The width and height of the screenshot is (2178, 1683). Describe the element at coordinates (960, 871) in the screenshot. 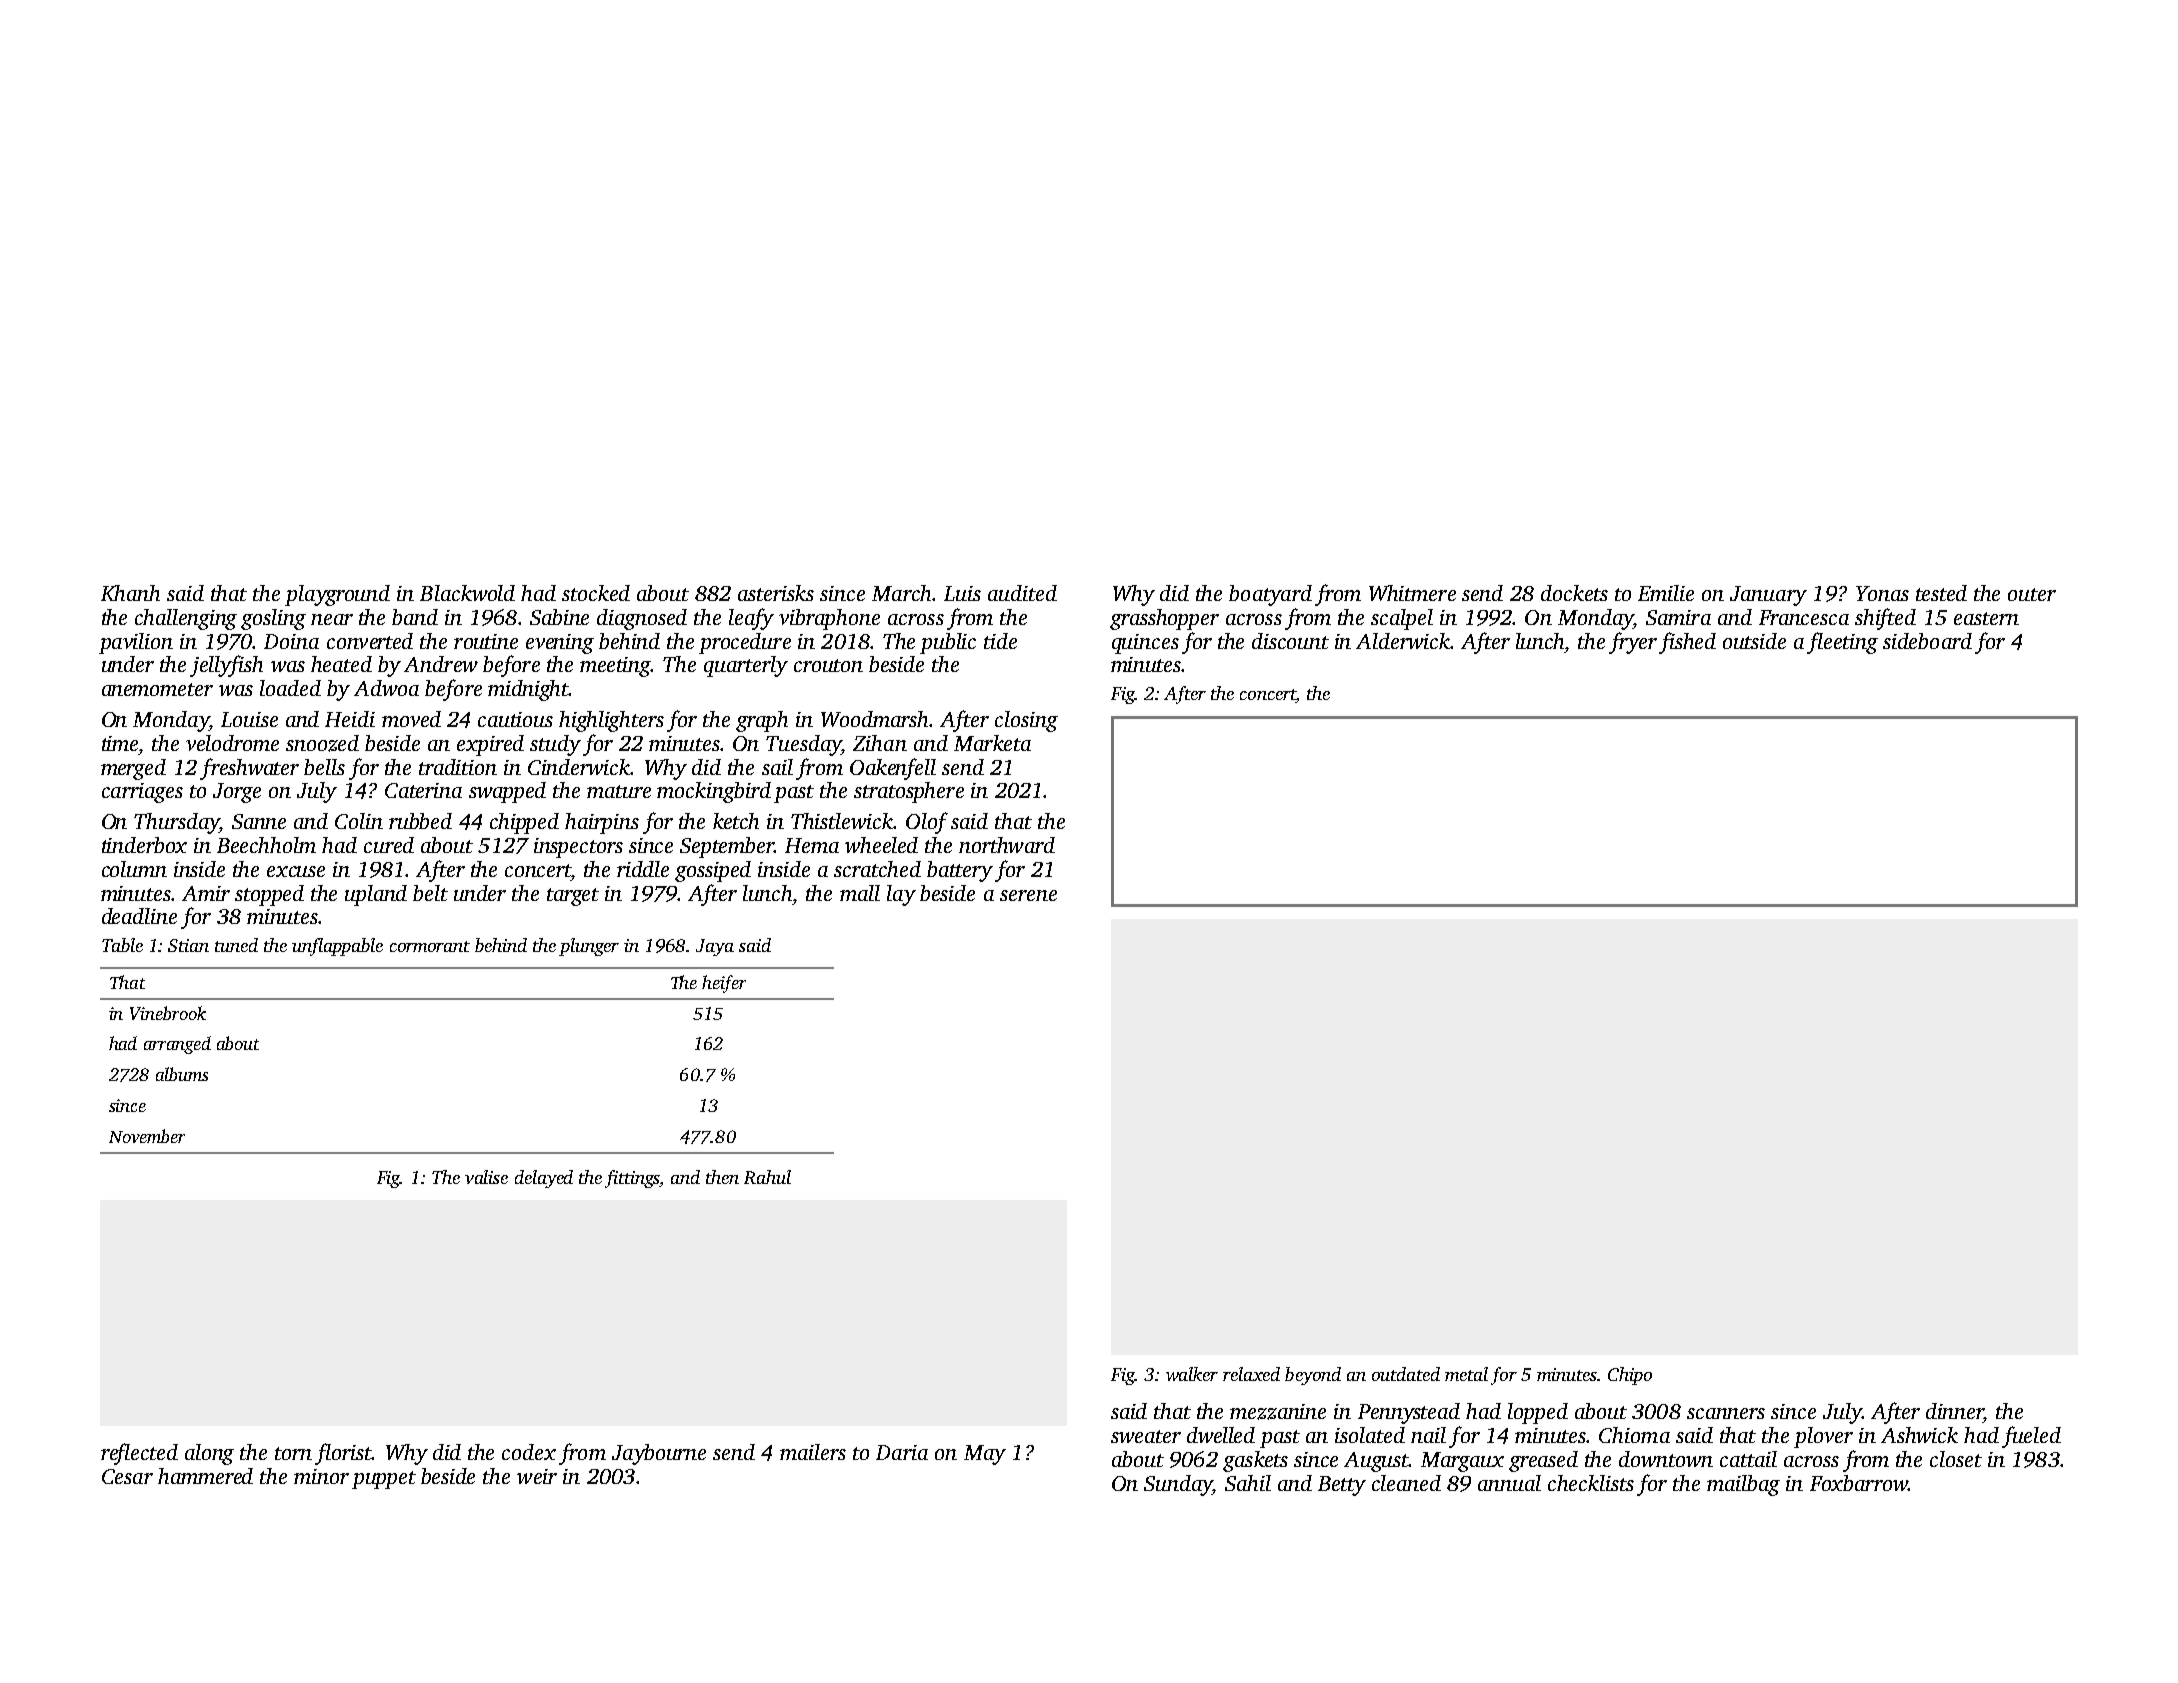

I see `battery` at that location.
